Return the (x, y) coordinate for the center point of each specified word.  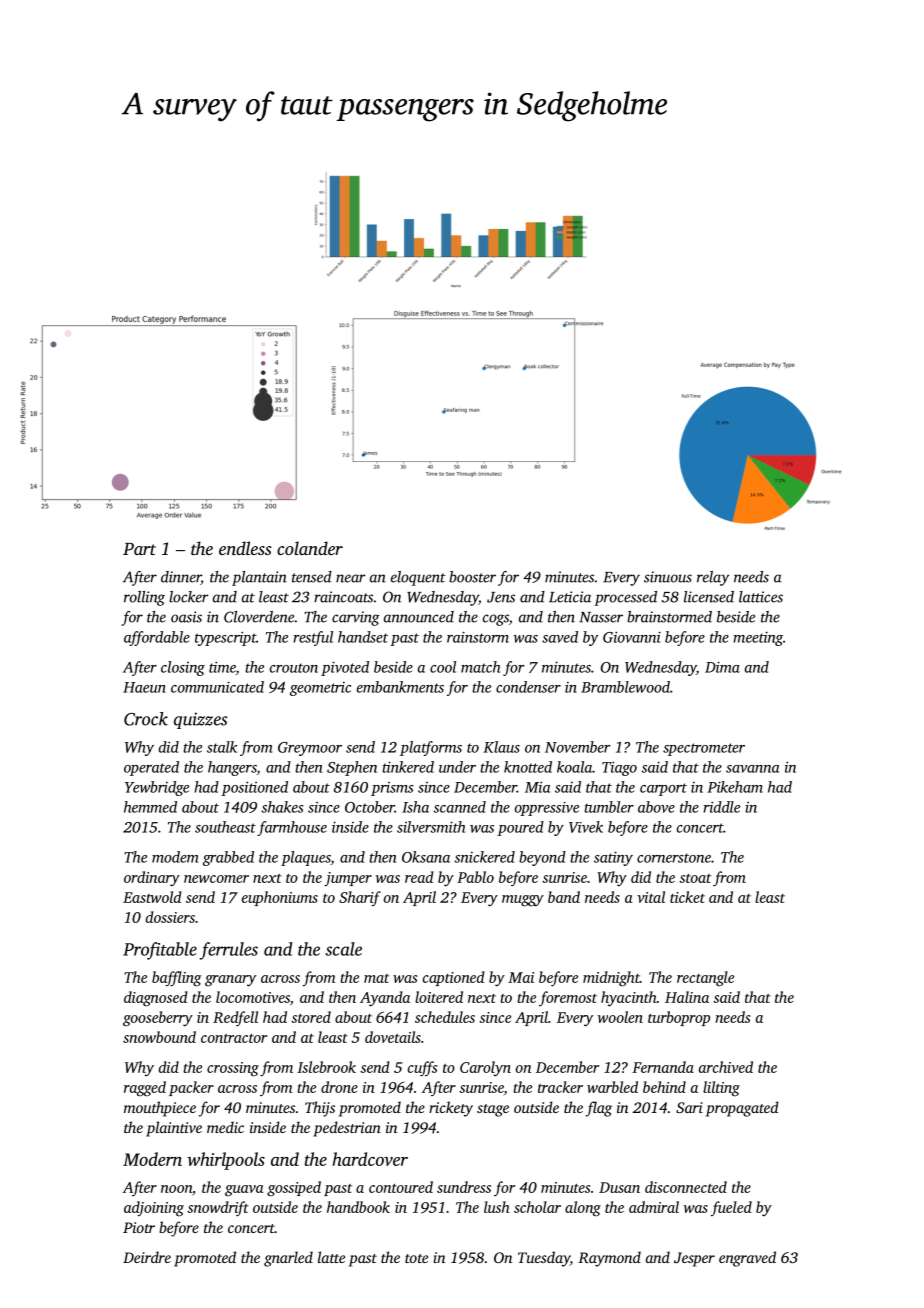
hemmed (150, 807)
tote (416, 1258)
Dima (722, 667)
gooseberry (158, 1019)
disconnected (686, 1187)
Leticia (570, 597)
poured (520, 828)
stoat (695, 878)
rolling (144, 598)
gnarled (288, 1259)
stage (493, 1110)
